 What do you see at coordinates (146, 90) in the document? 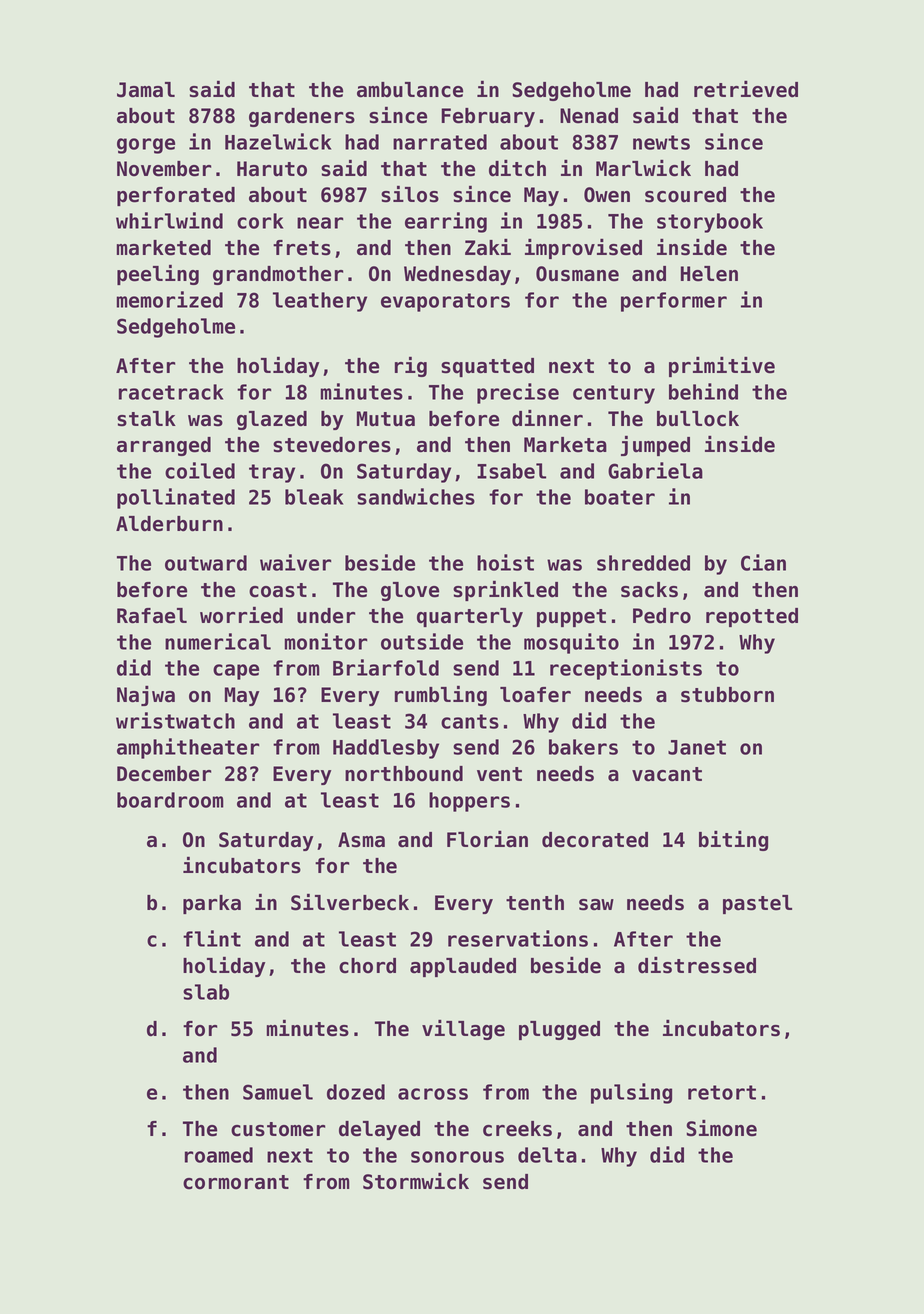
I see `Jamal` at bounding box center [146, 90].
